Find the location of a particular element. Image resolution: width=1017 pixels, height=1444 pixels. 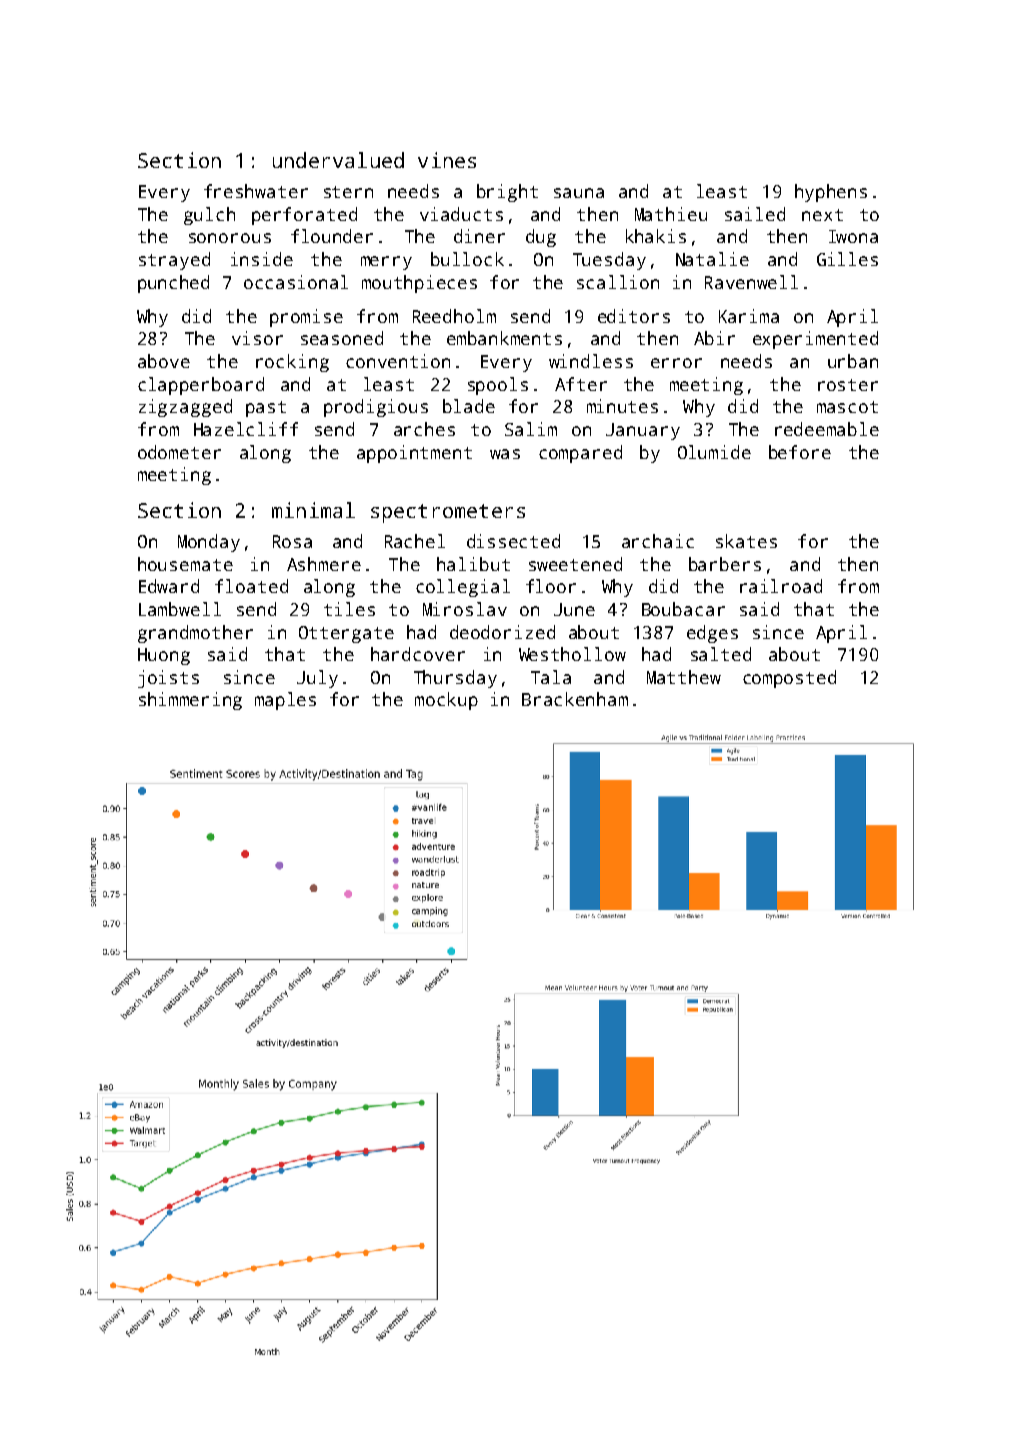

mockup is located at coordinates (446, 701).
